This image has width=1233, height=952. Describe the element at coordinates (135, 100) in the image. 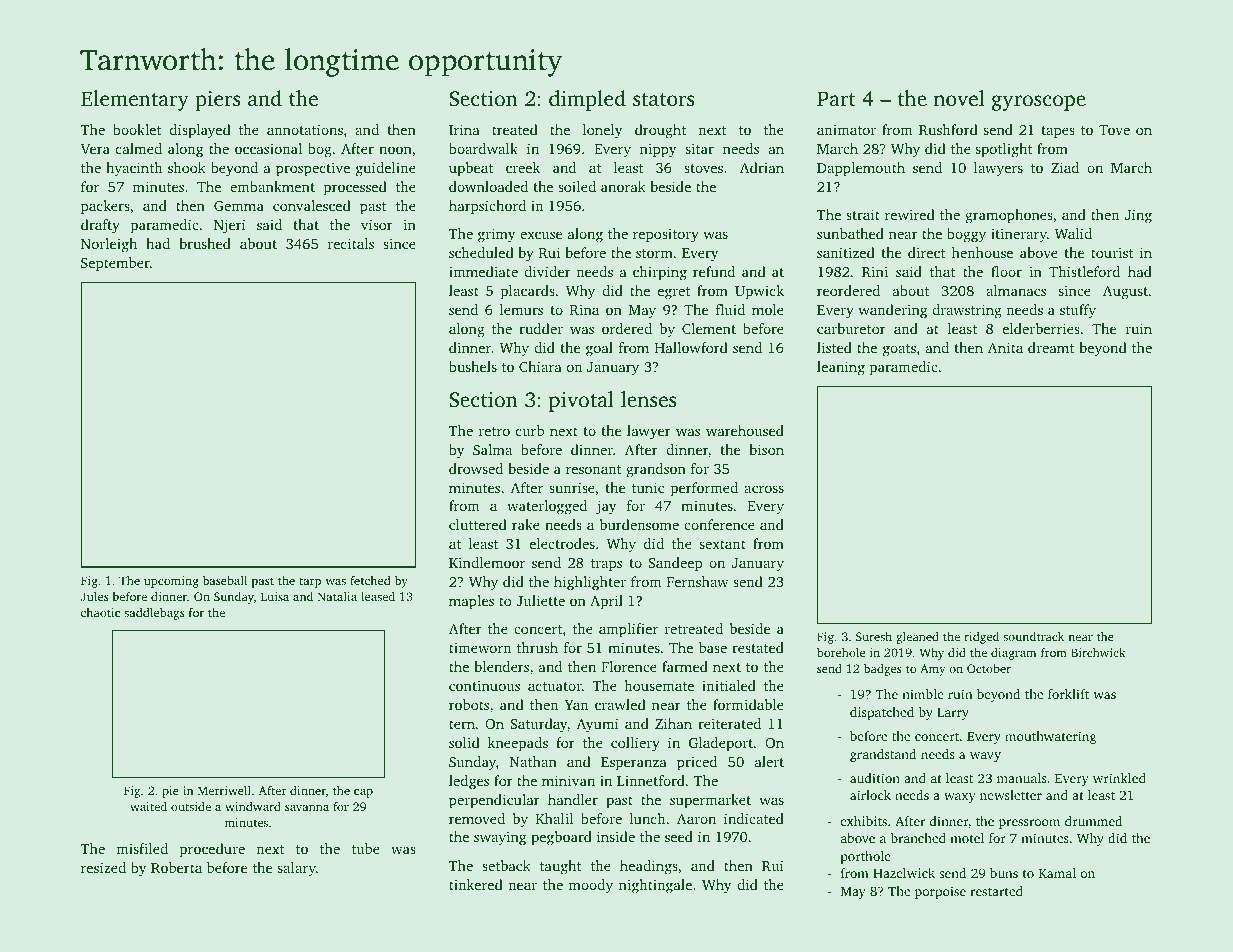

I see `Elementary` at that location.
